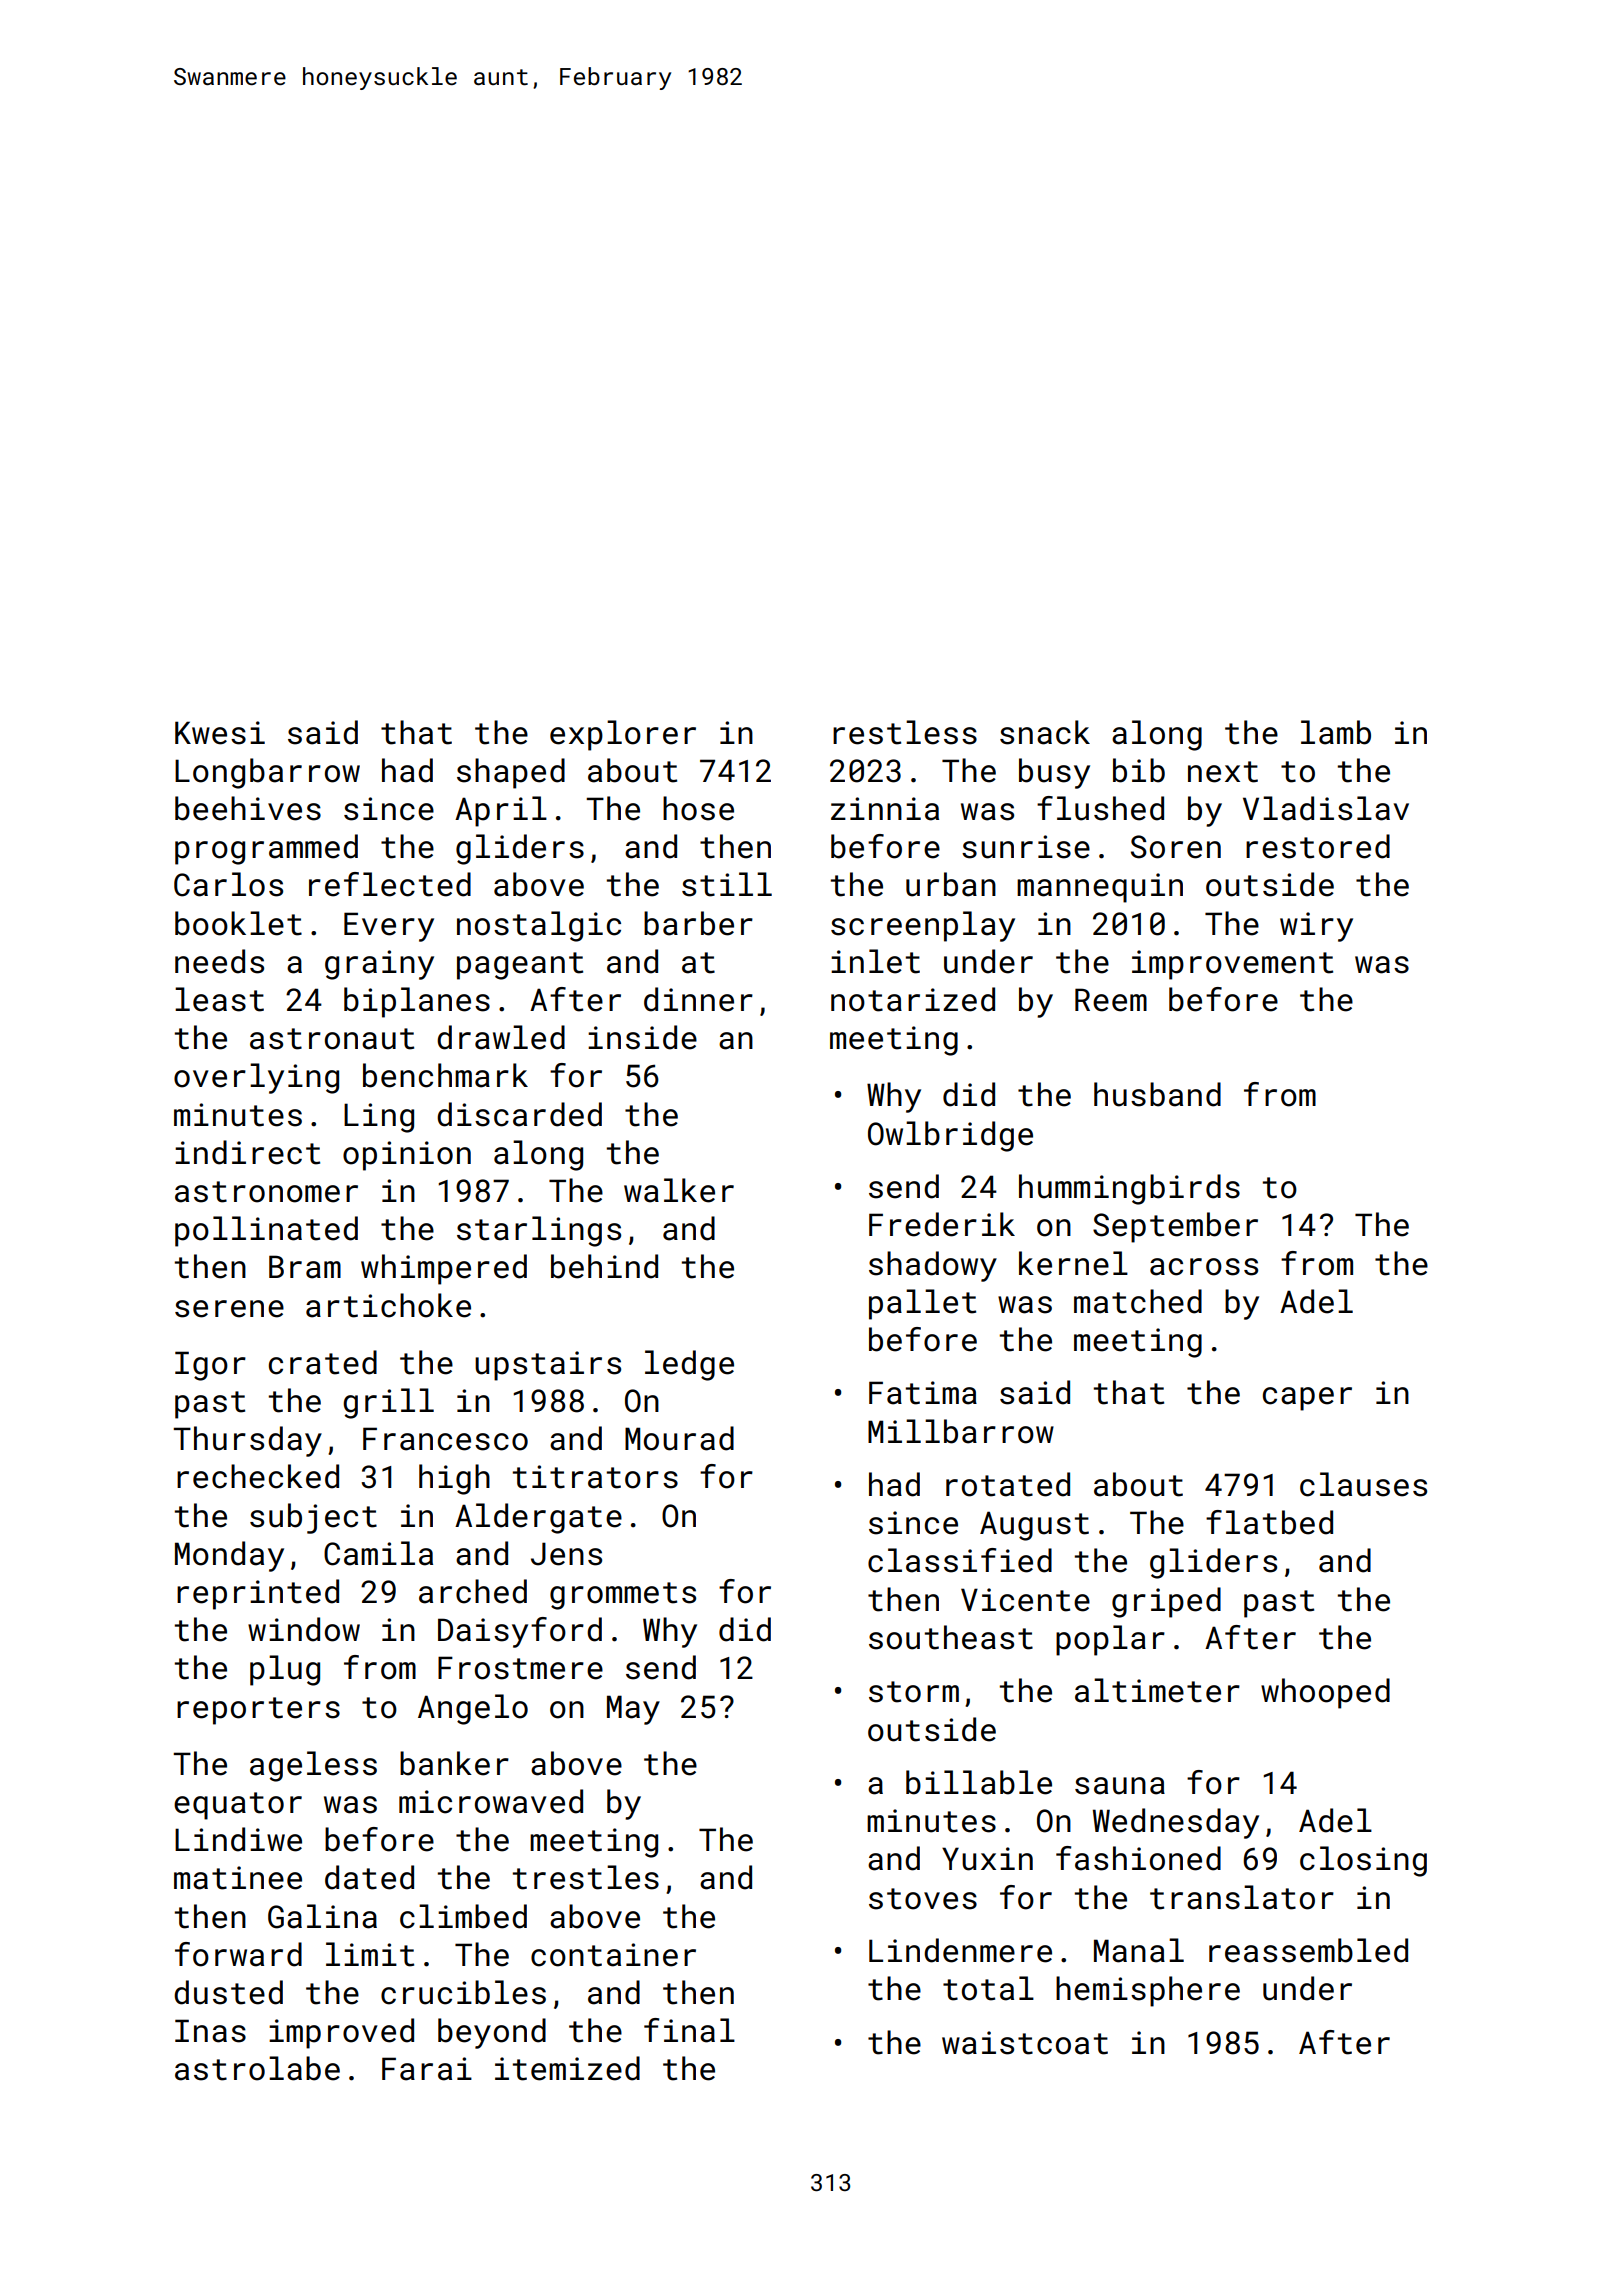 Image resolution: width=1620 pixels, height=2292 pixels. I want to click on Carlos, so click(228, 884).
